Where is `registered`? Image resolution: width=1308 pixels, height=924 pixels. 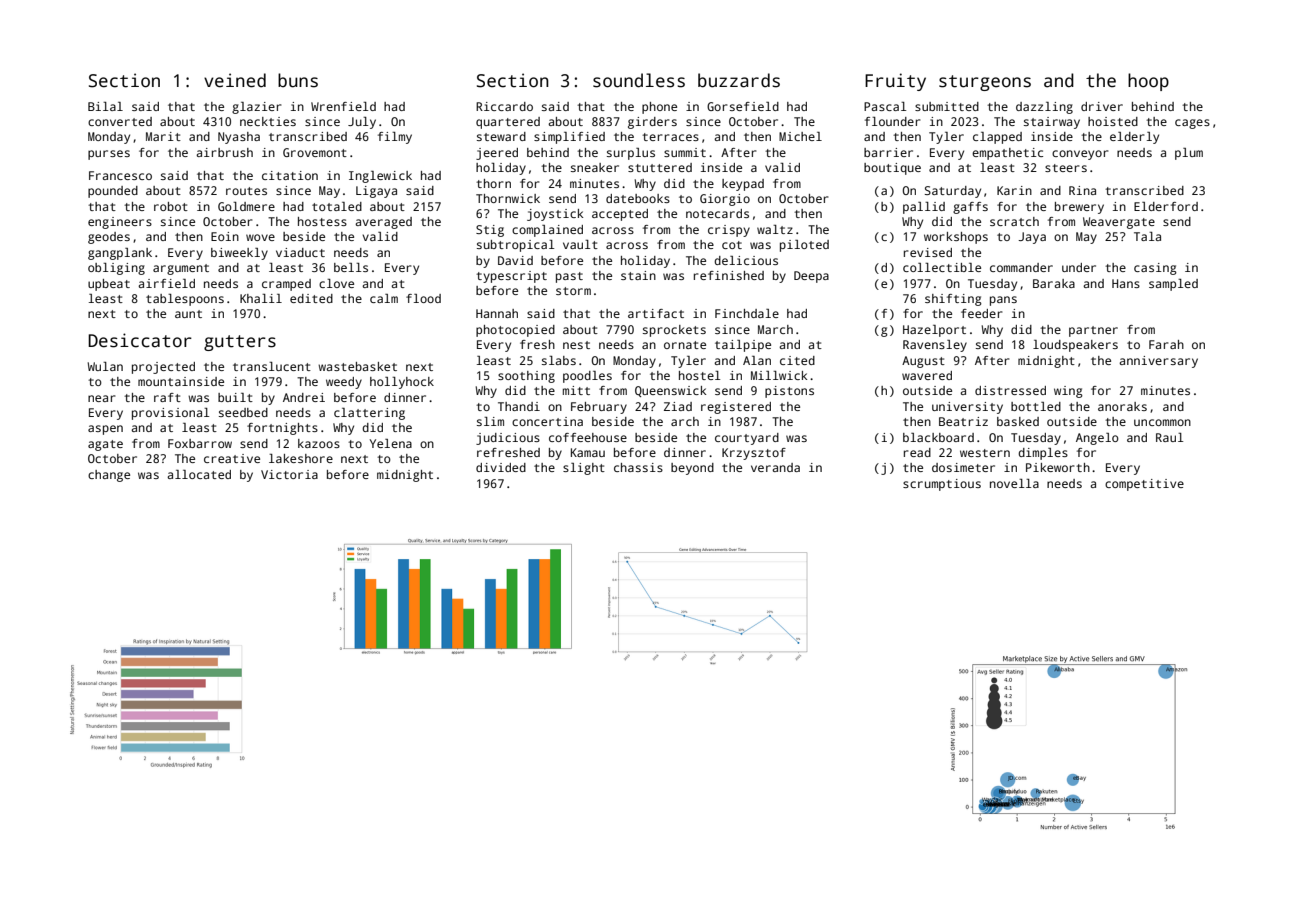 registered is located at coordinates (736, 408).
